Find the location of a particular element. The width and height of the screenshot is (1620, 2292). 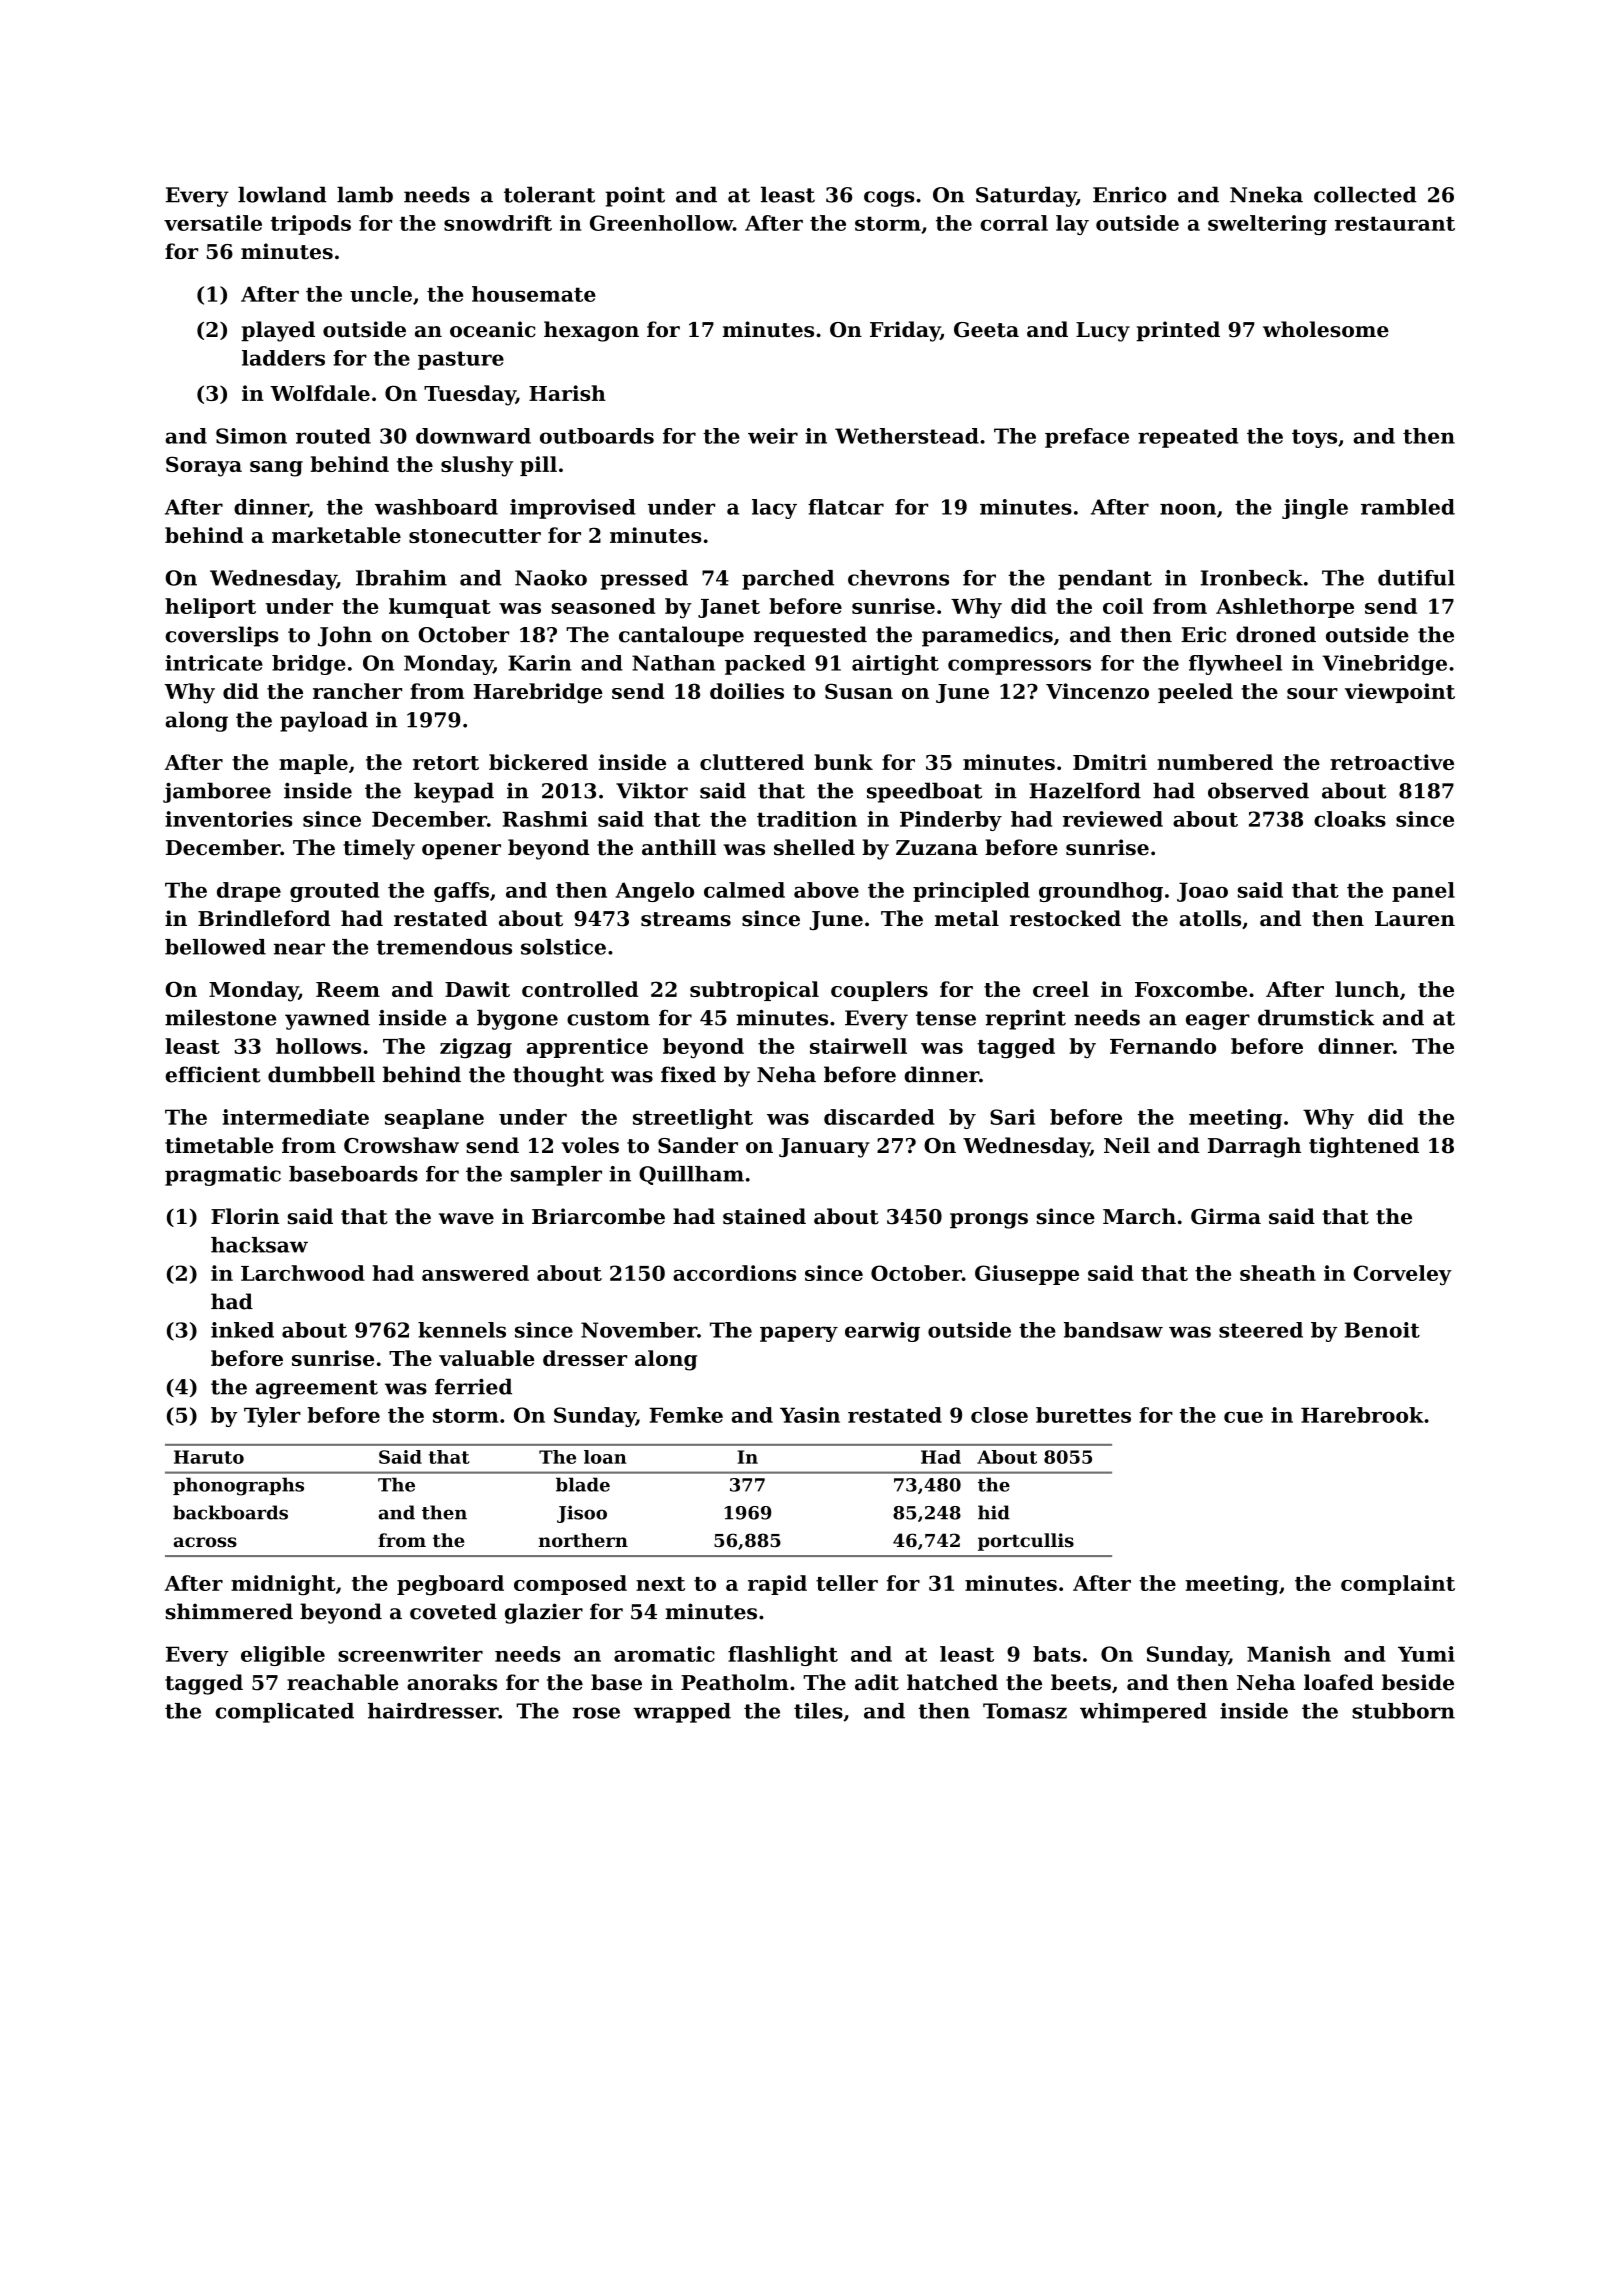

intermediate is located at coordinates (295, 1117).
